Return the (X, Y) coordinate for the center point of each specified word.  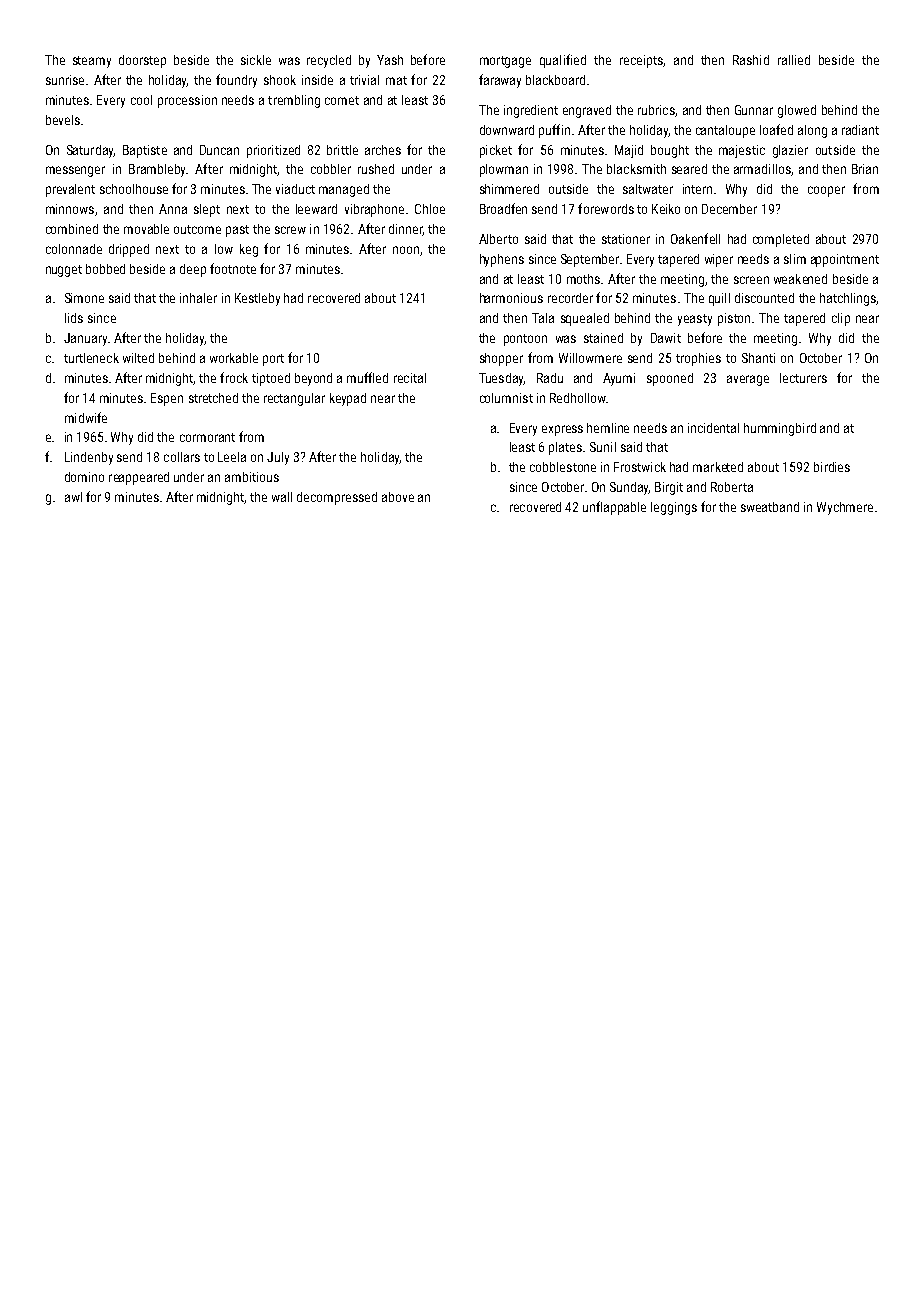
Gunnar (754, 110)
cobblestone (563, 467)
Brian (865, 169)
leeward (316, 209)
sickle (256, 60)
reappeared (139, 478)
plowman (504, 170)
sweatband (770, 507)
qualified (563, 61)
